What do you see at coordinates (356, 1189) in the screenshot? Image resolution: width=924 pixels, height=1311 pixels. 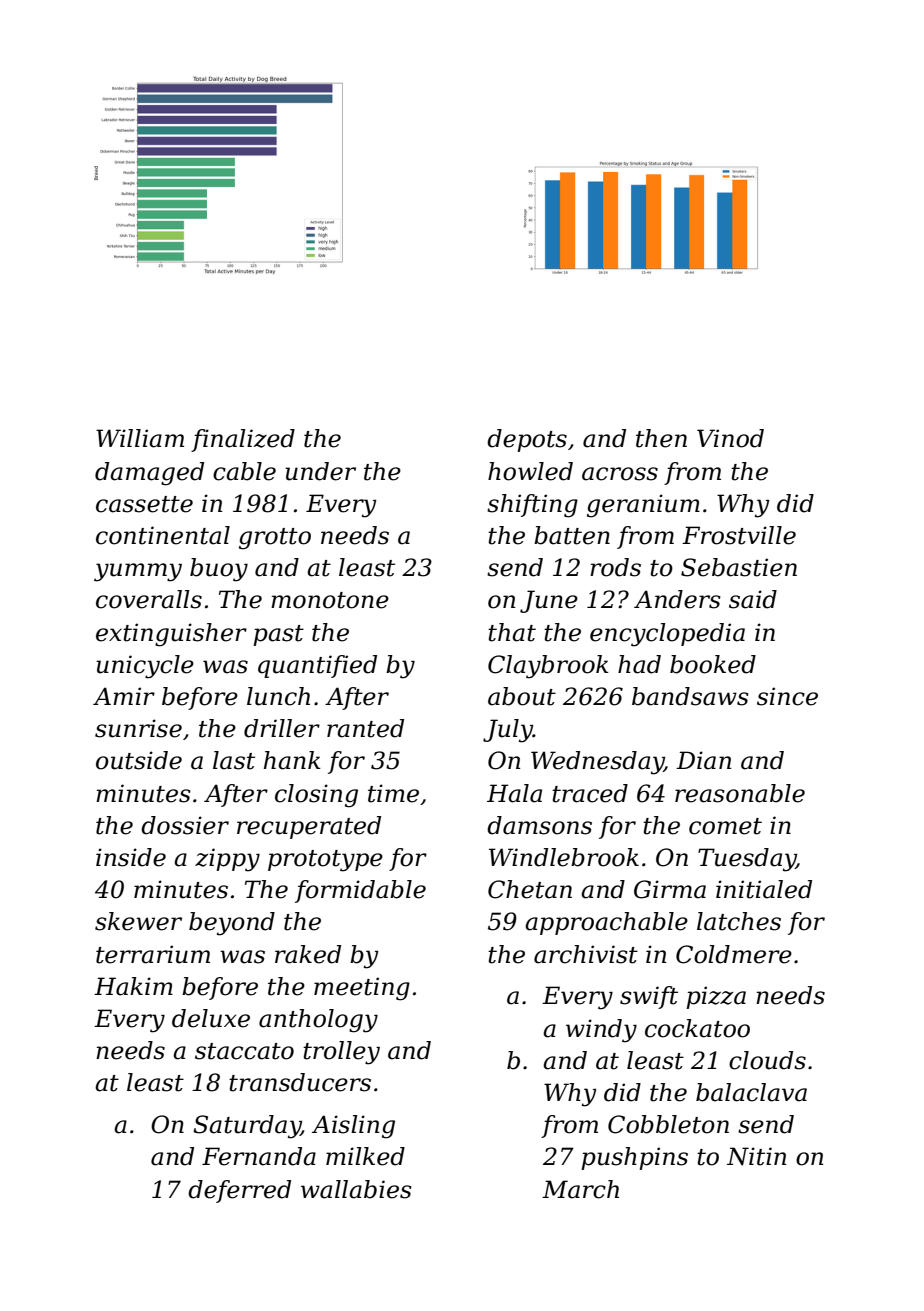 I see `wallabies` at bounding box center [356, 1189].
